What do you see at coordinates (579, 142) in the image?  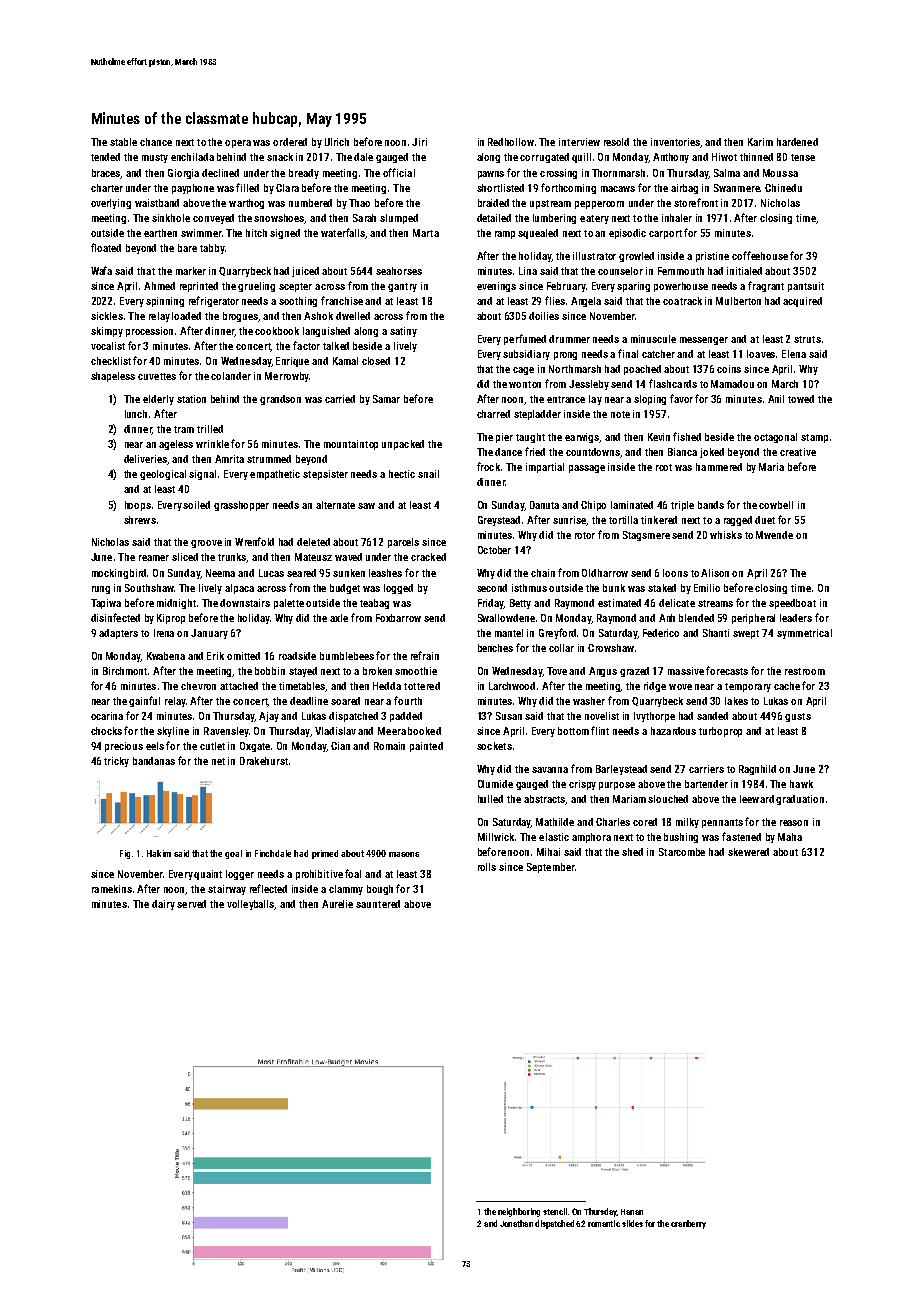 I see `interview` at bounding box center [579, 142].
